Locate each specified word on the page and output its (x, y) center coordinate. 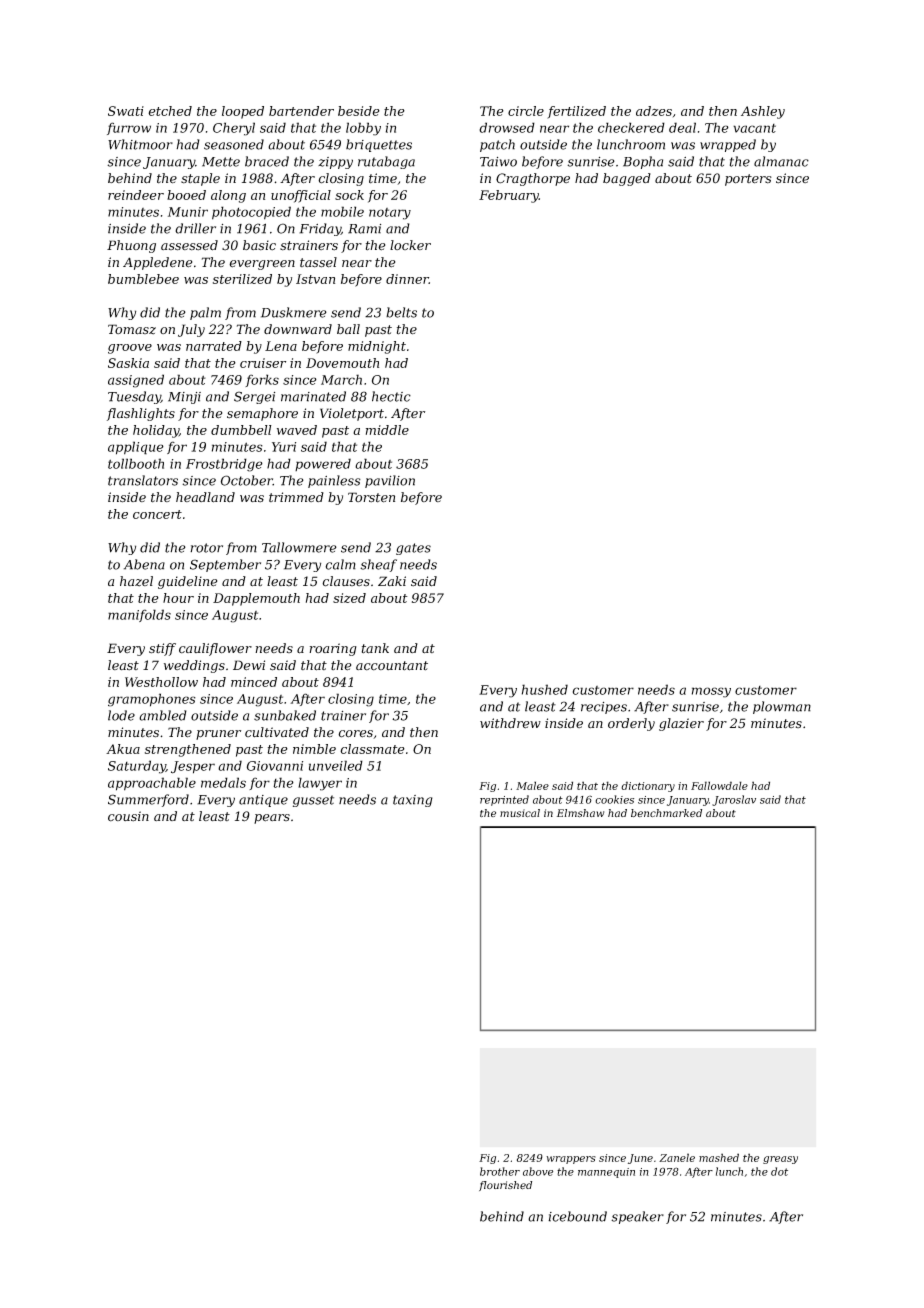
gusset (313, 801)
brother (500, 1171)
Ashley (763, 112)
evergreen (262, 265)
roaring (333, 649)
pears (272, 819)
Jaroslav (734, 800)
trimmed (296, 497)
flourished (505, 1186)
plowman (782, 707)
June (640, 1159)
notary (390, 214)
